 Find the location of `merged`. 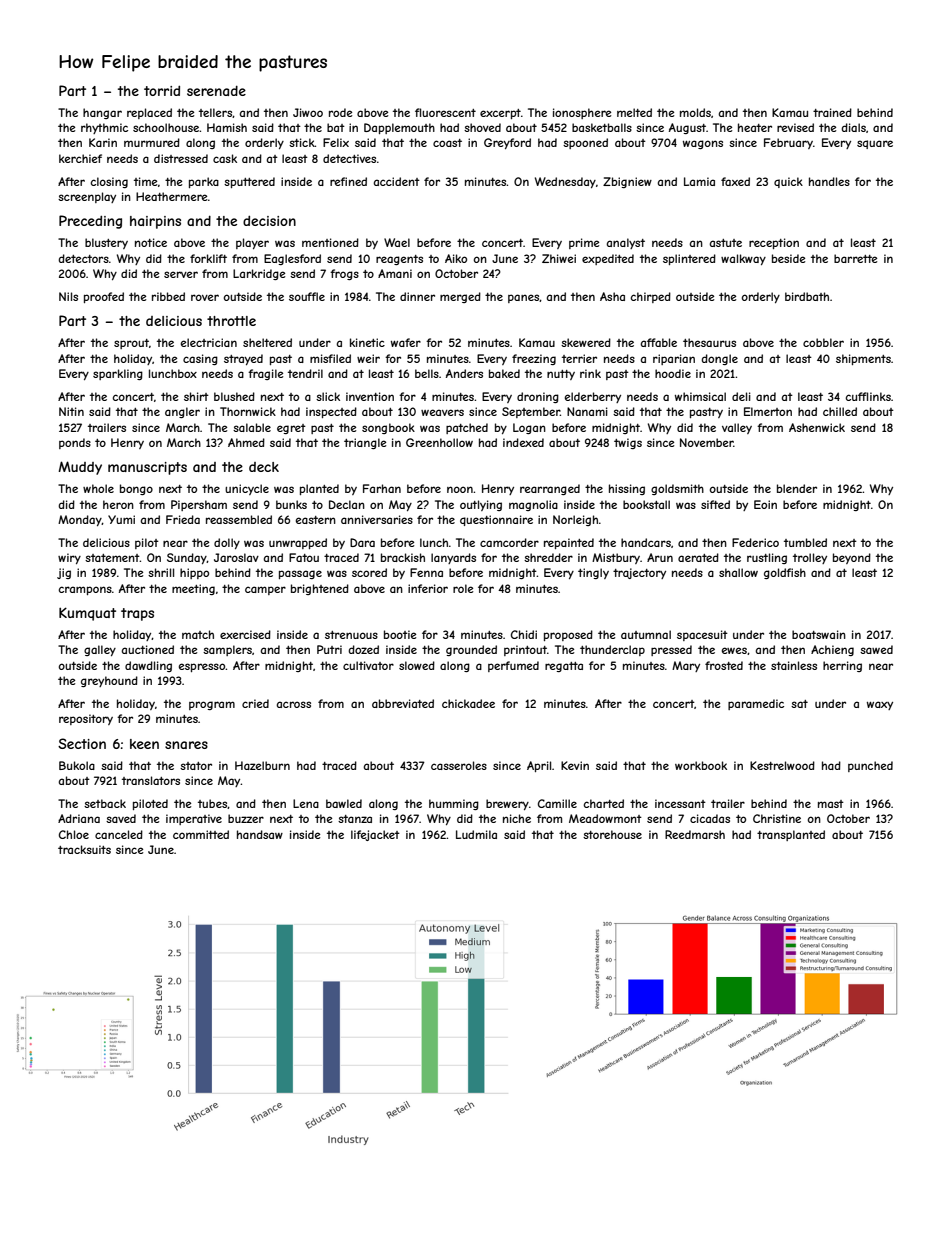

merged is located at coordinates (460, 297).
